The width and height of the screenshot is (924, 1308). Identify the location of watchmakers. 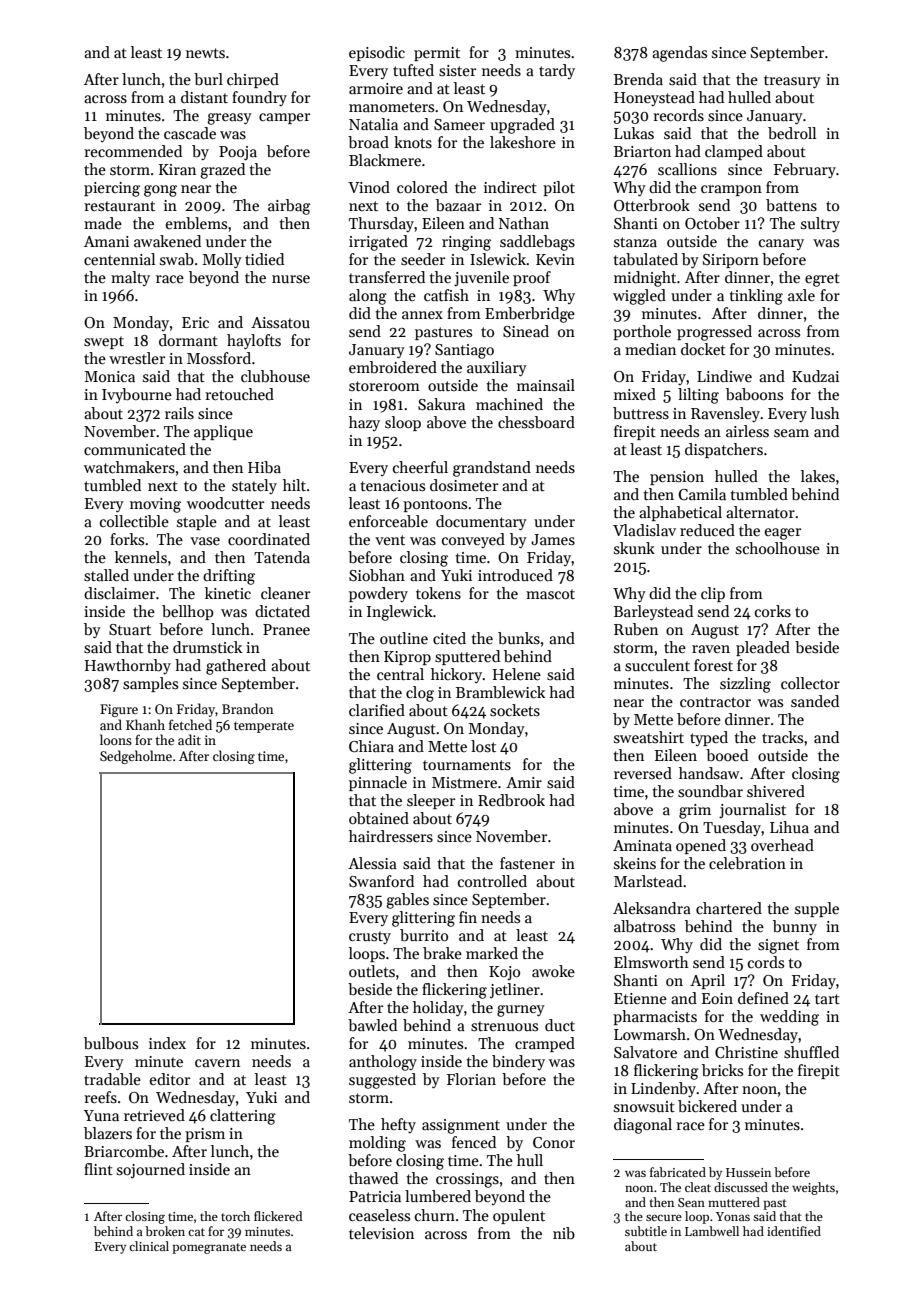
(129, 467).
